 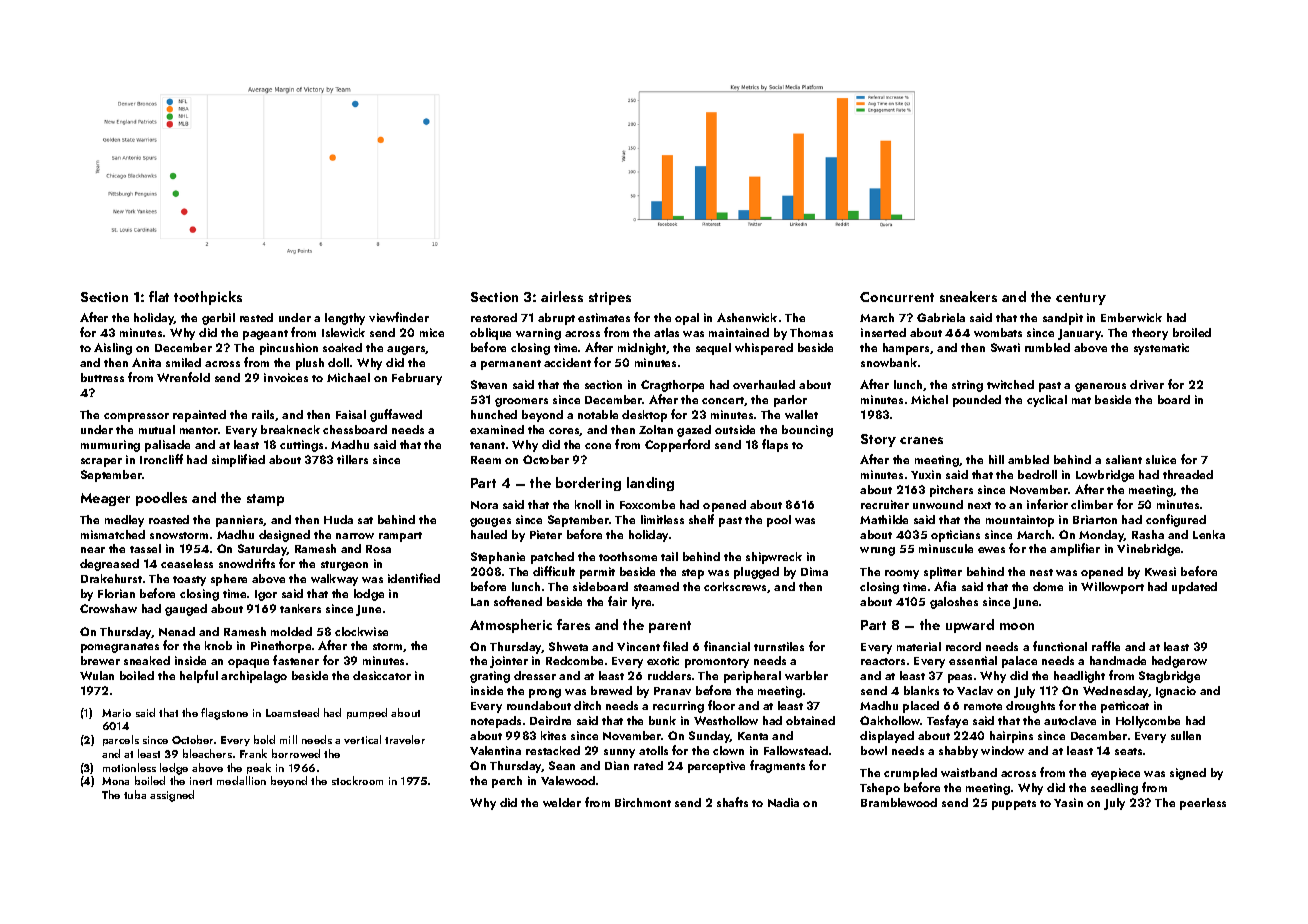 What do you see at coordinates (518, 601) in the screenshot?
I see `softened` at bounding box center [518, 601].
